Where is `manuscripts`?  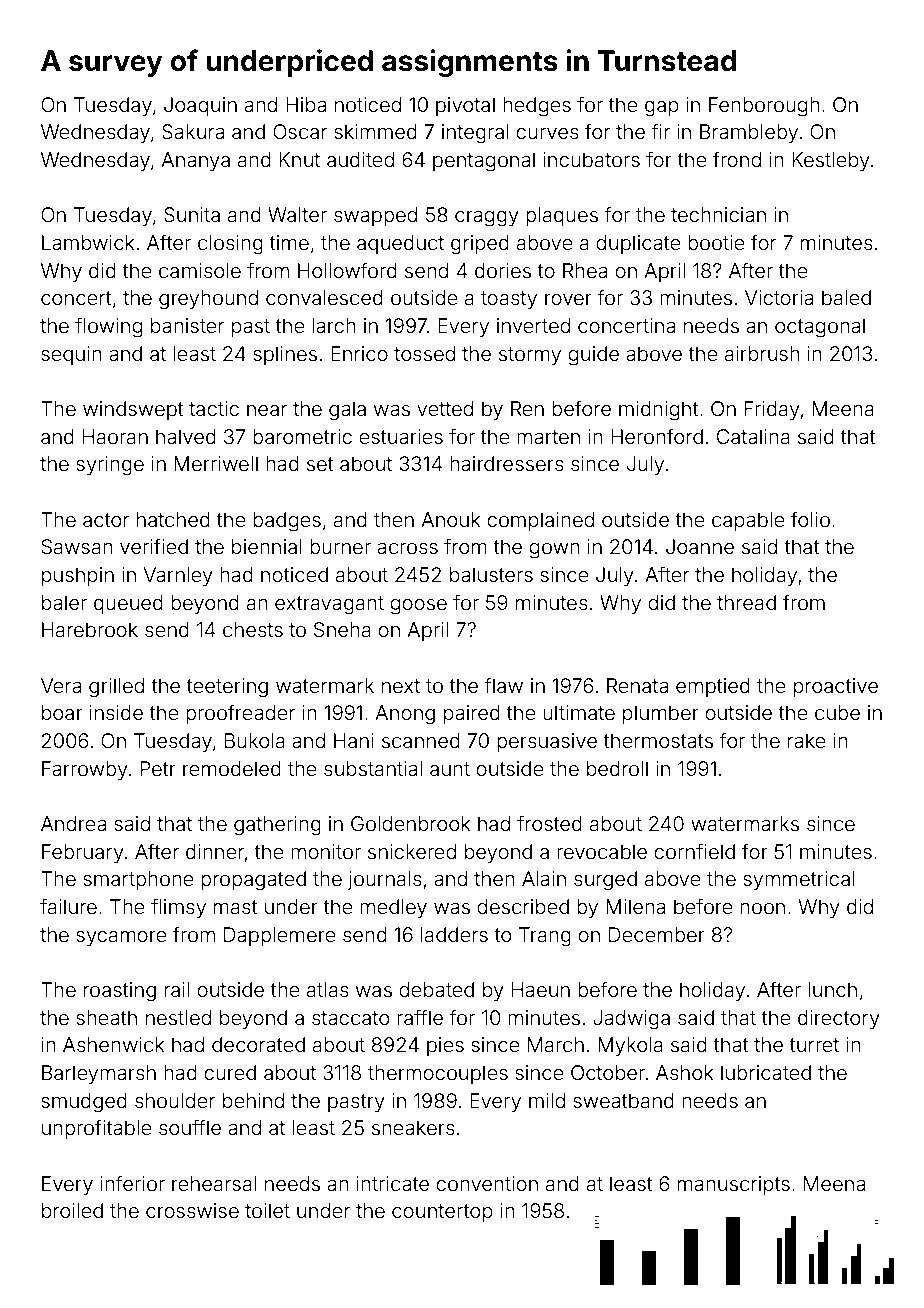
manuscripts is located at coordinates (734, 1185).
